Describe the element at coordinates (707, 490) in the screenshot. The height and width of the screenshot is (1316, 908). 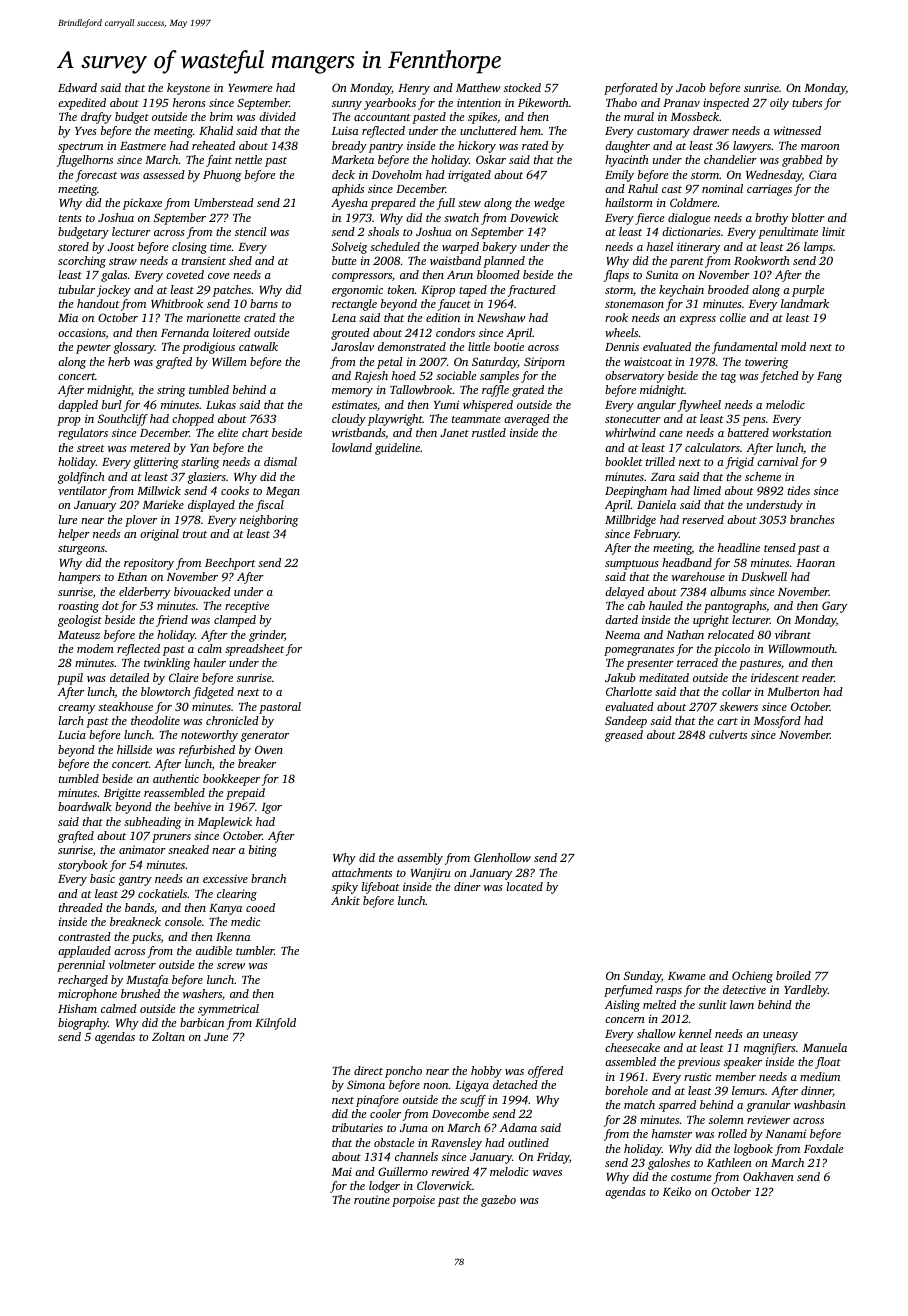
I see `limed` at that location.
